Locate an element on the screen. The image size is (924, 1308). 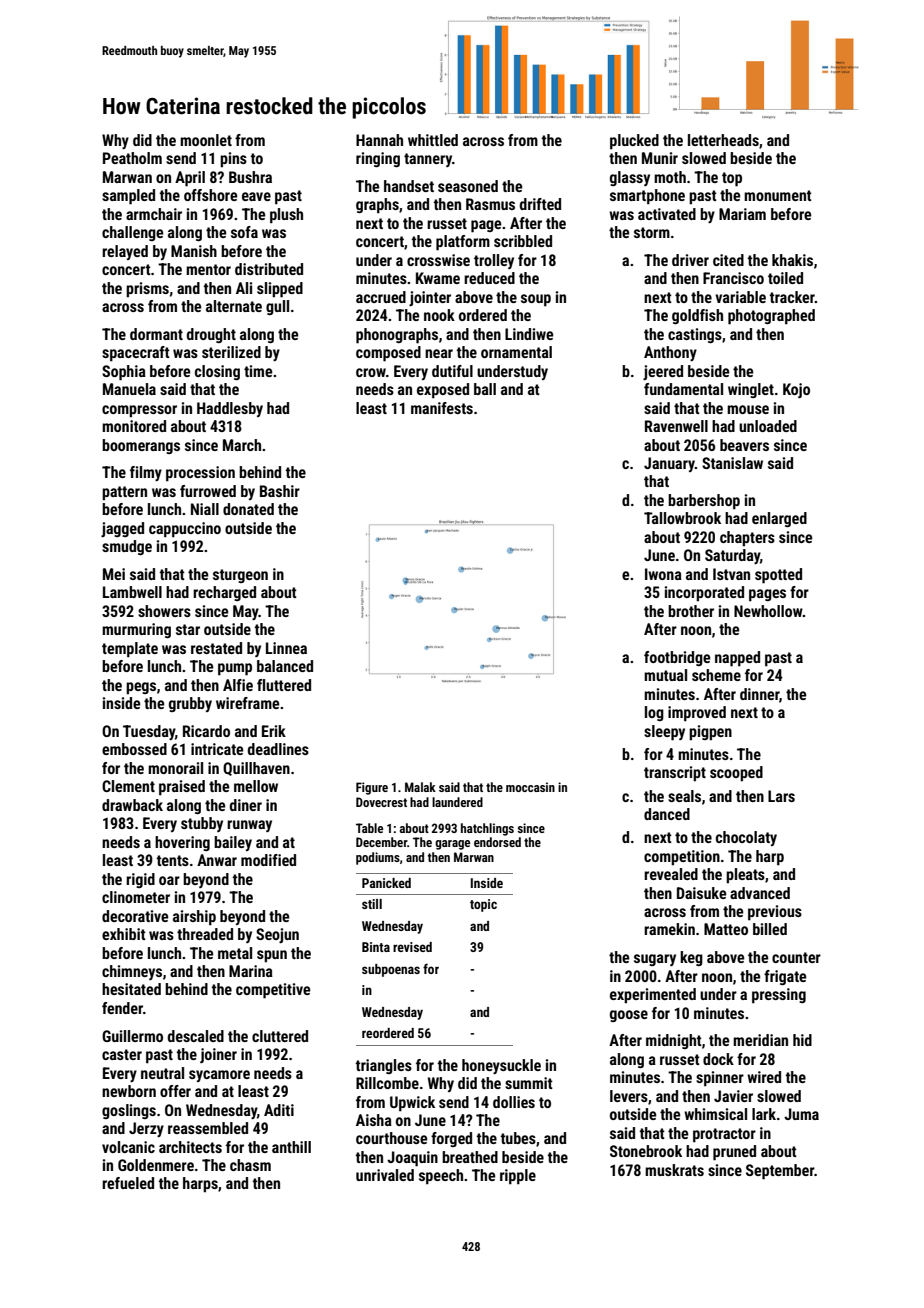
brother is located at coordinates (691, 611).
